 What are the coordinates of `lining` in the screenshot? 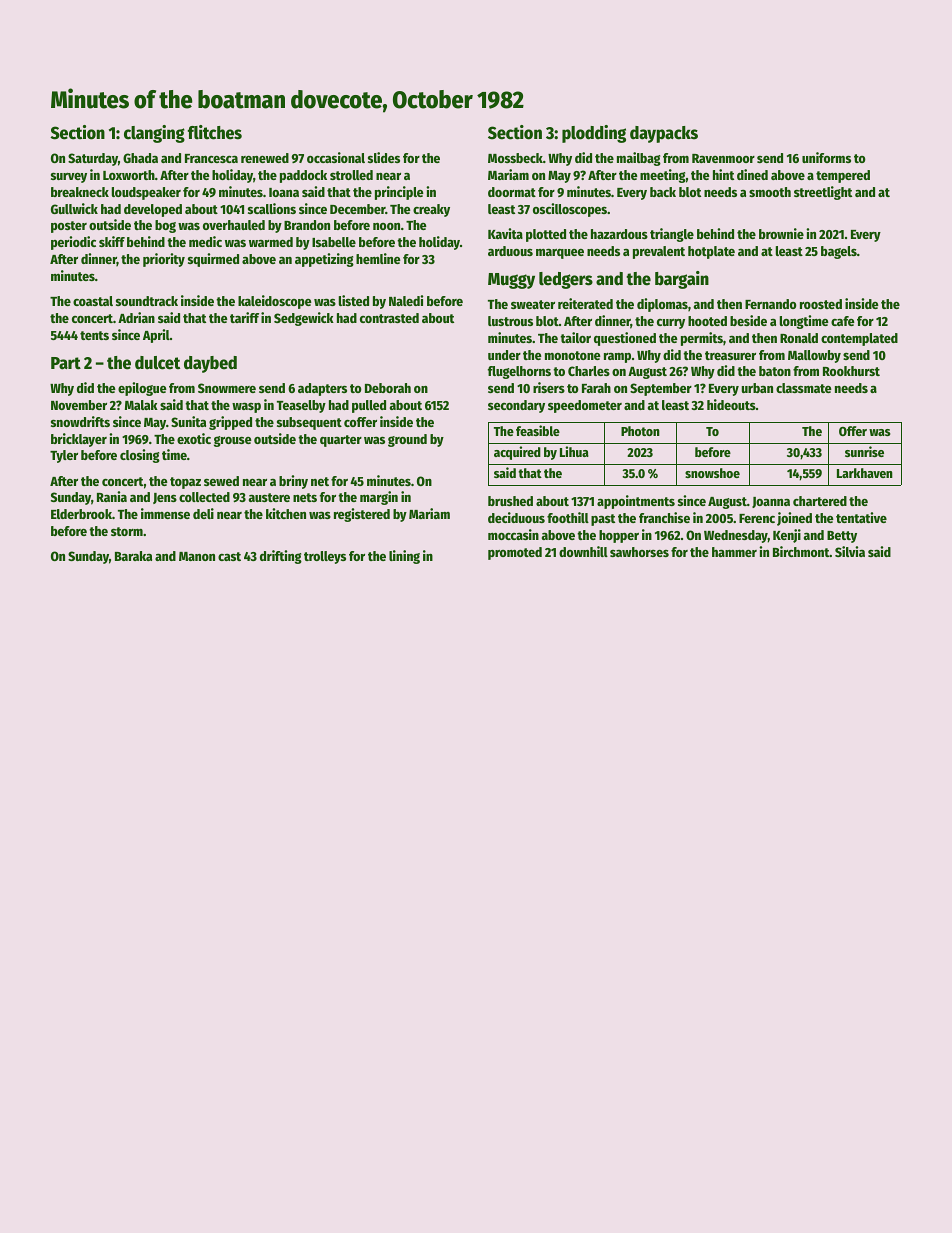 It's located at (404, 557).
